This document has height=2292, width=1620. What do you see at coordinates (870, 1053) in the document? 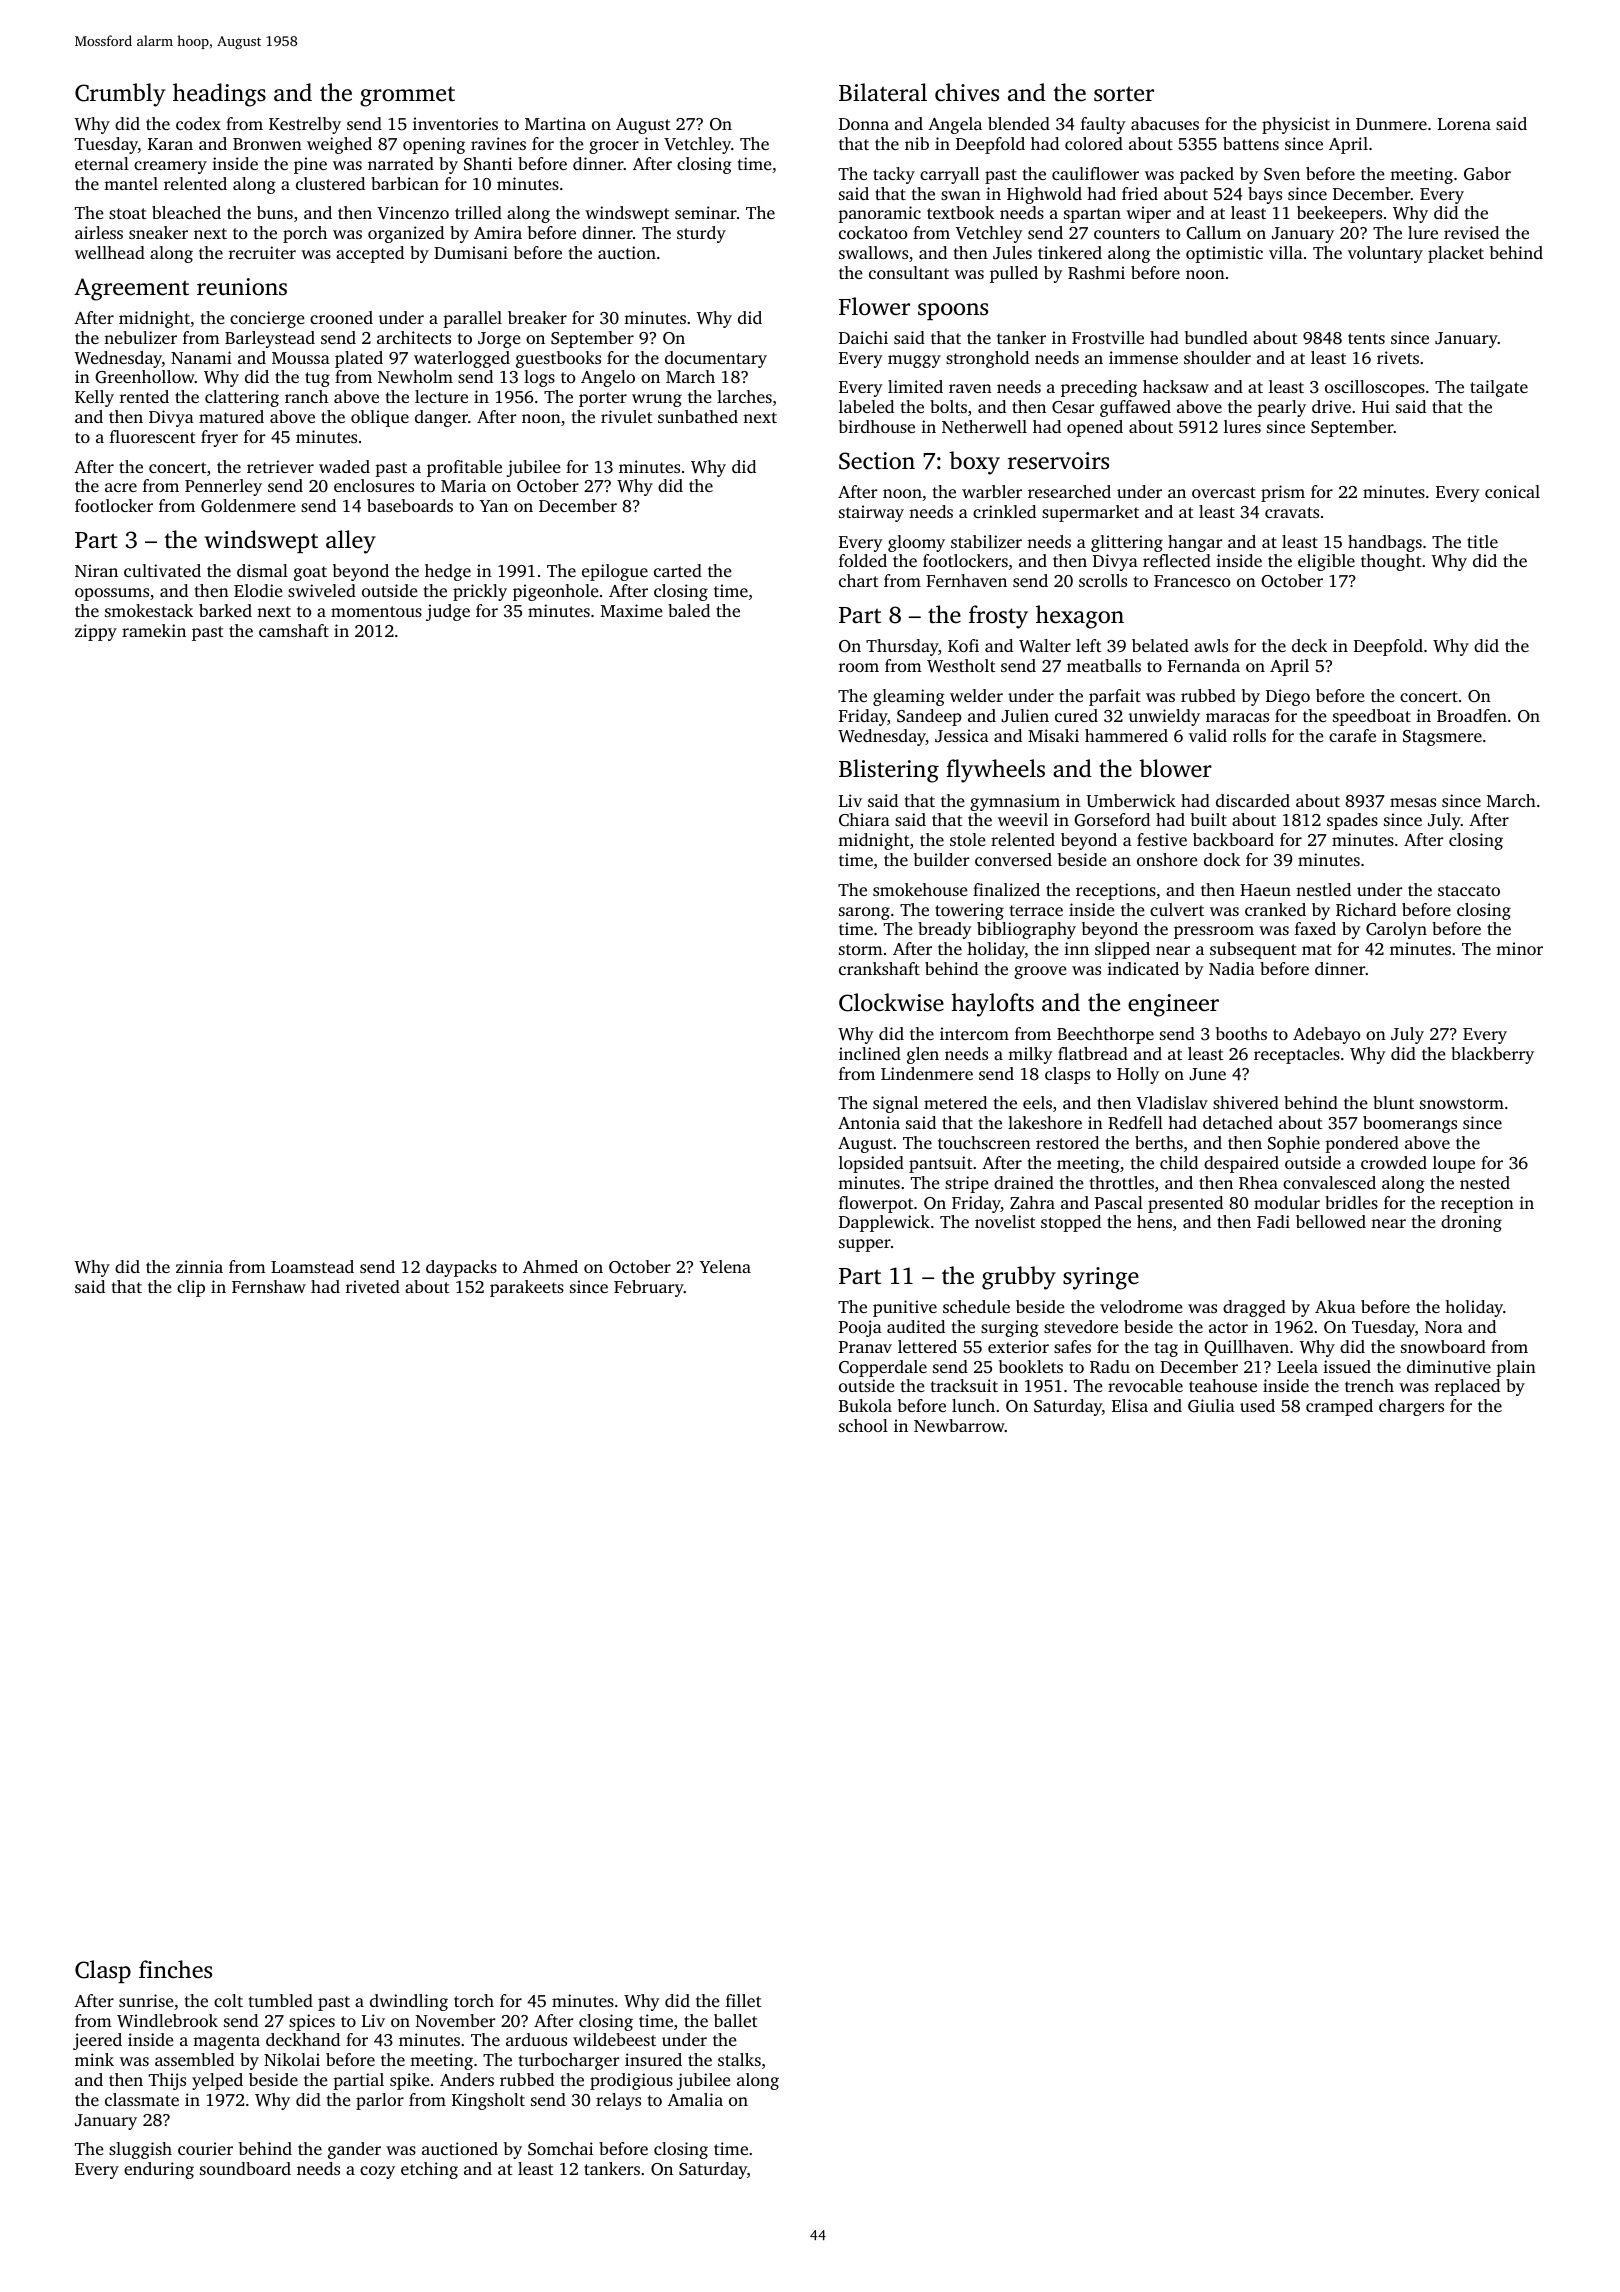
I see `inclined` at bounding box center [870, 1053].
